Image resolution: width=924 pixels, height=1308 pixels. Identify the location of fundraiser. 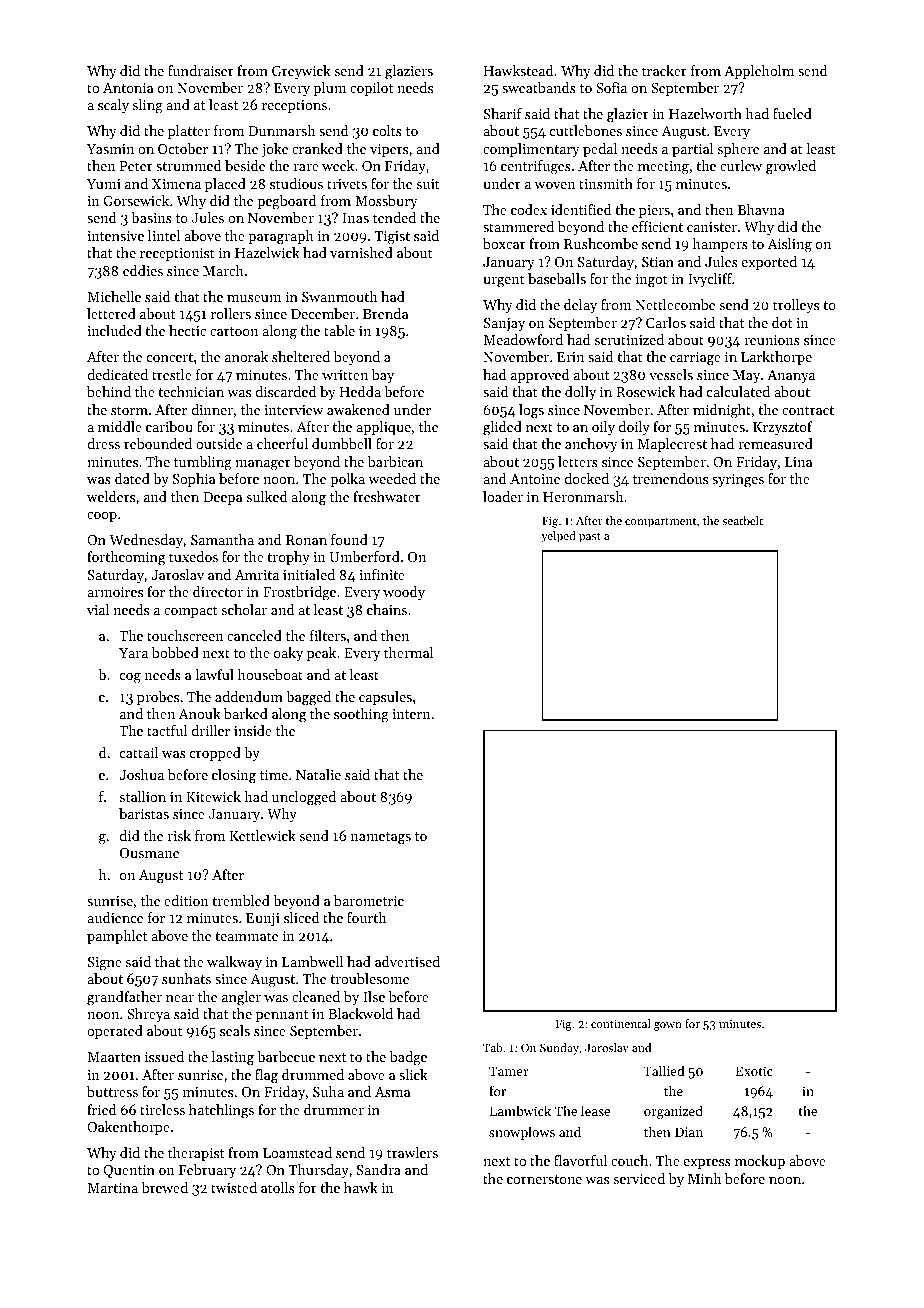
(201, 70).
